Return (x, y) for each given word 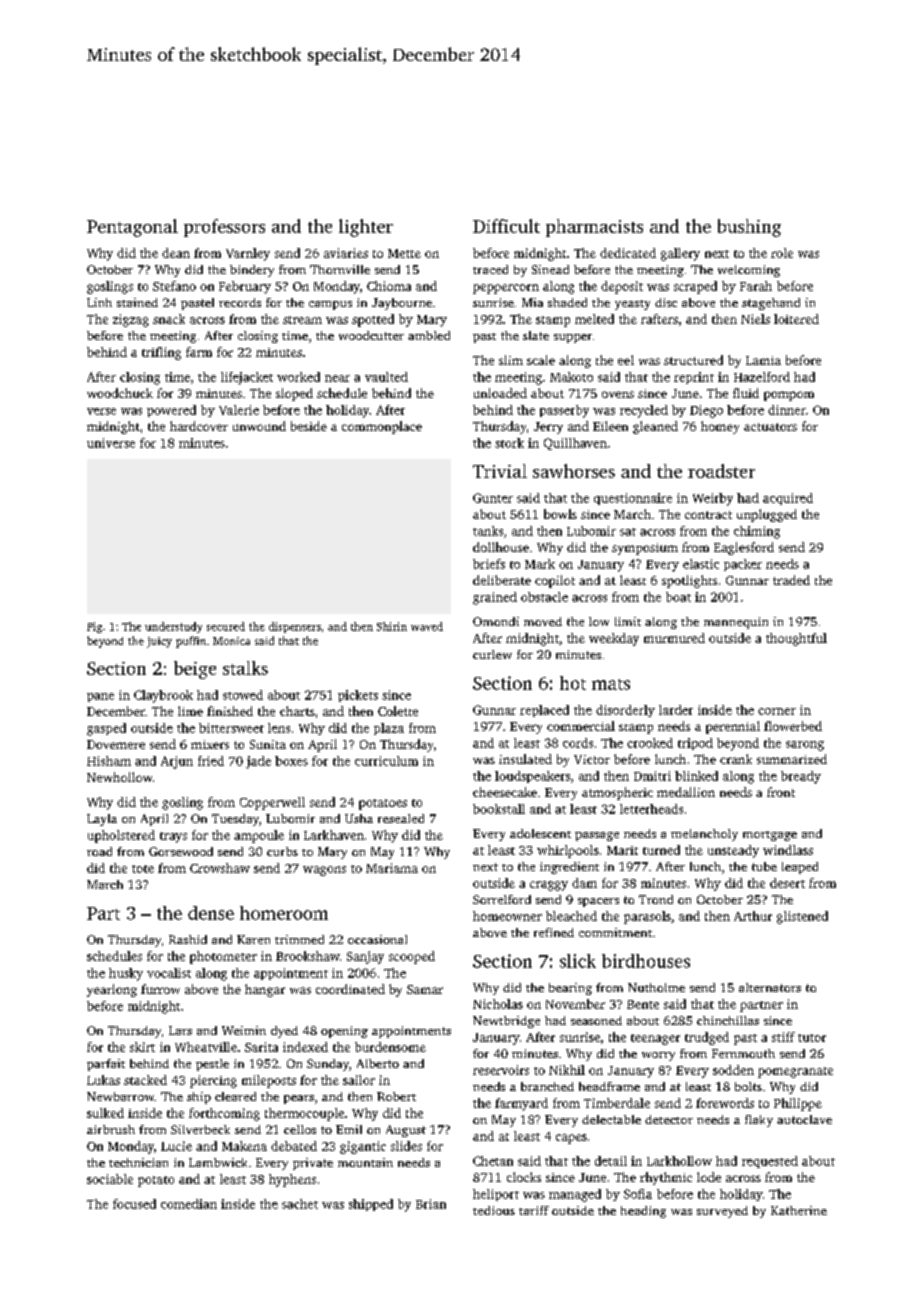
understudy (173, 627)
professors (224, 228)
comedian (189, 1204)
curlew (492, 654)
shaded (567, 302)
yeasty (632, 305)
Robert (396, 1096)
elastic (701, 564)
